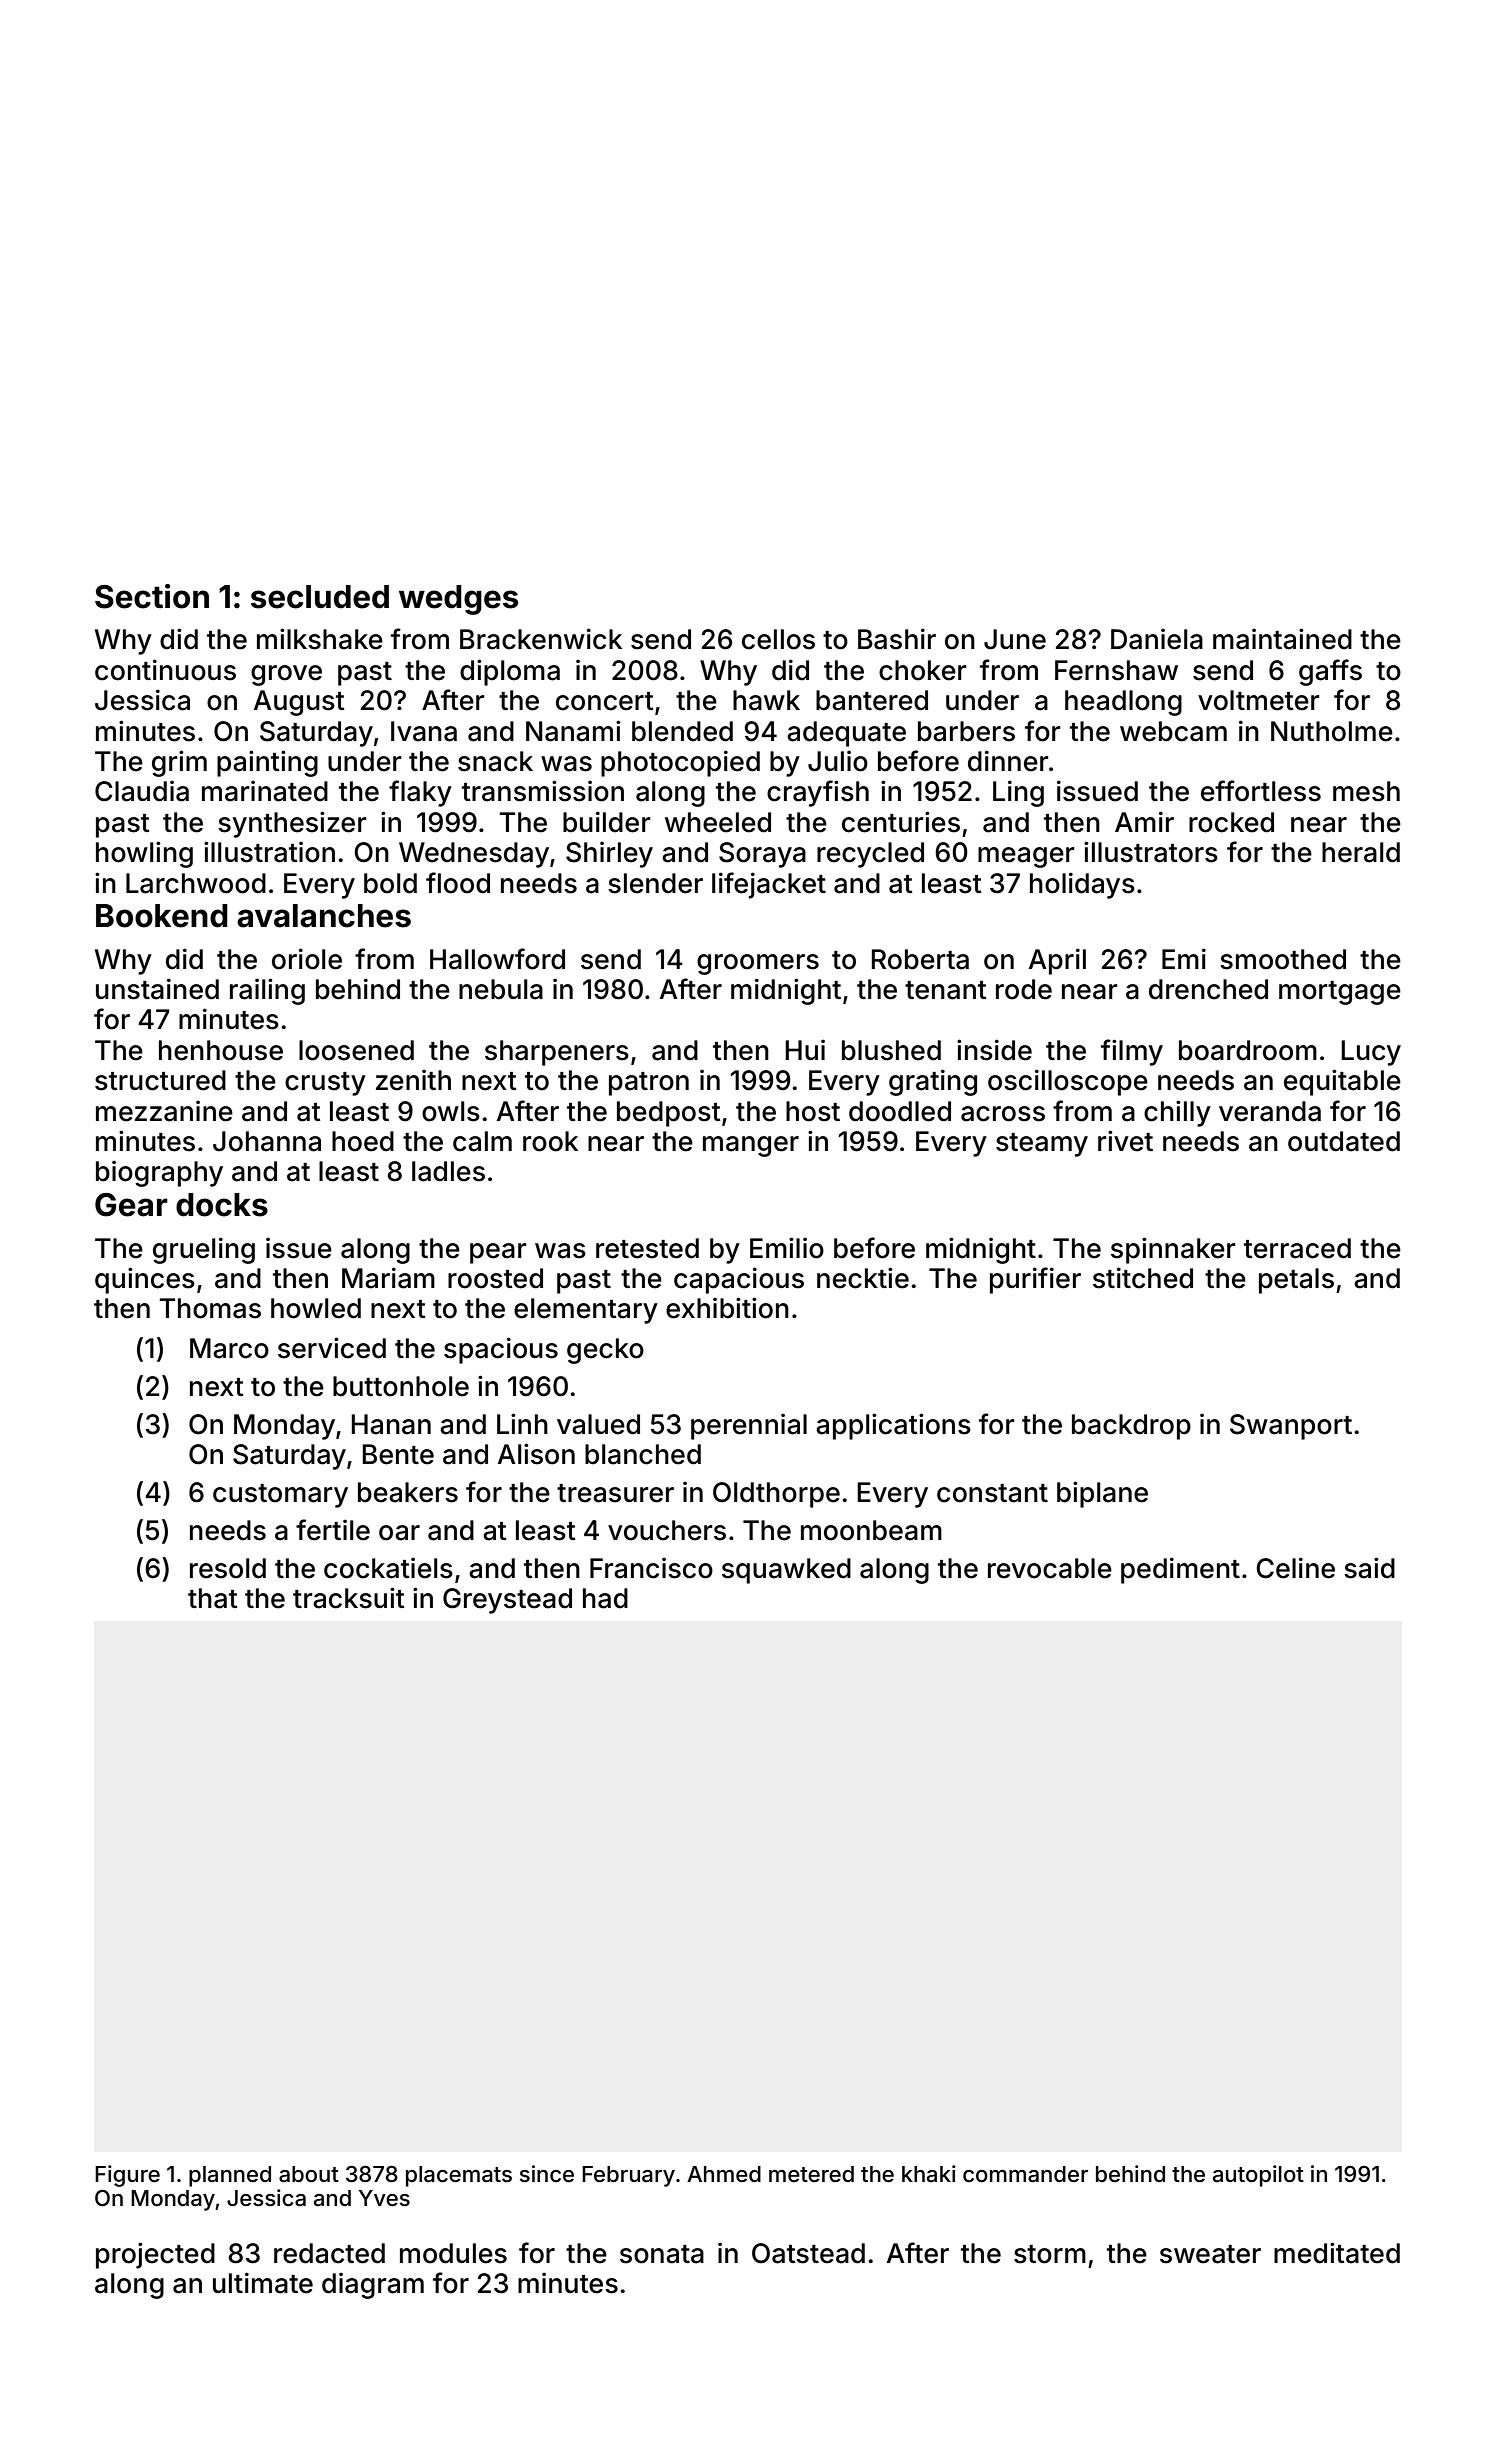  Describe the element at coordinates (332, 1348) in the screenshot. I see `serviced` at that location.
